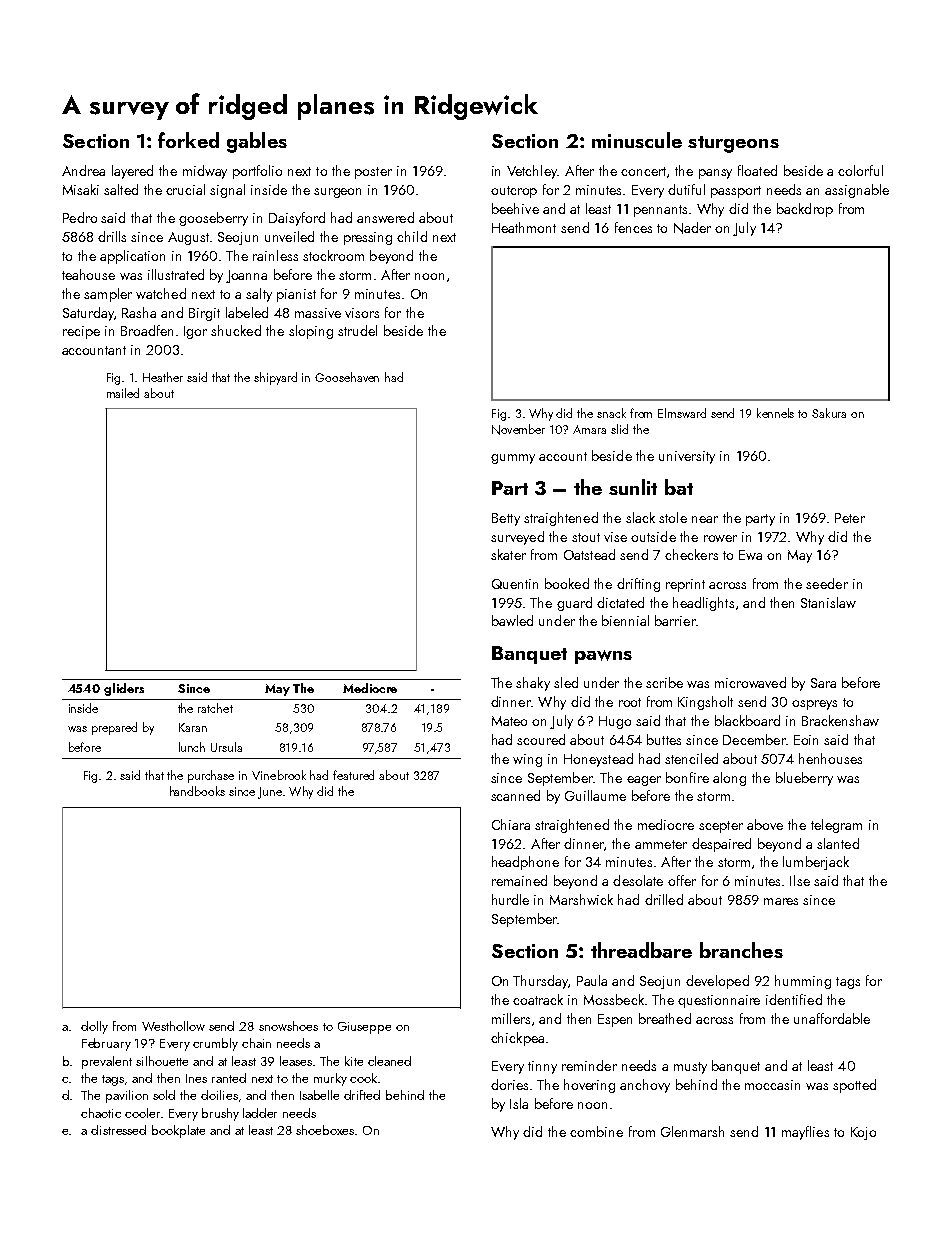 The height and width of the image is (1233, 952). I want to click on Nader, so click(692, 228).
